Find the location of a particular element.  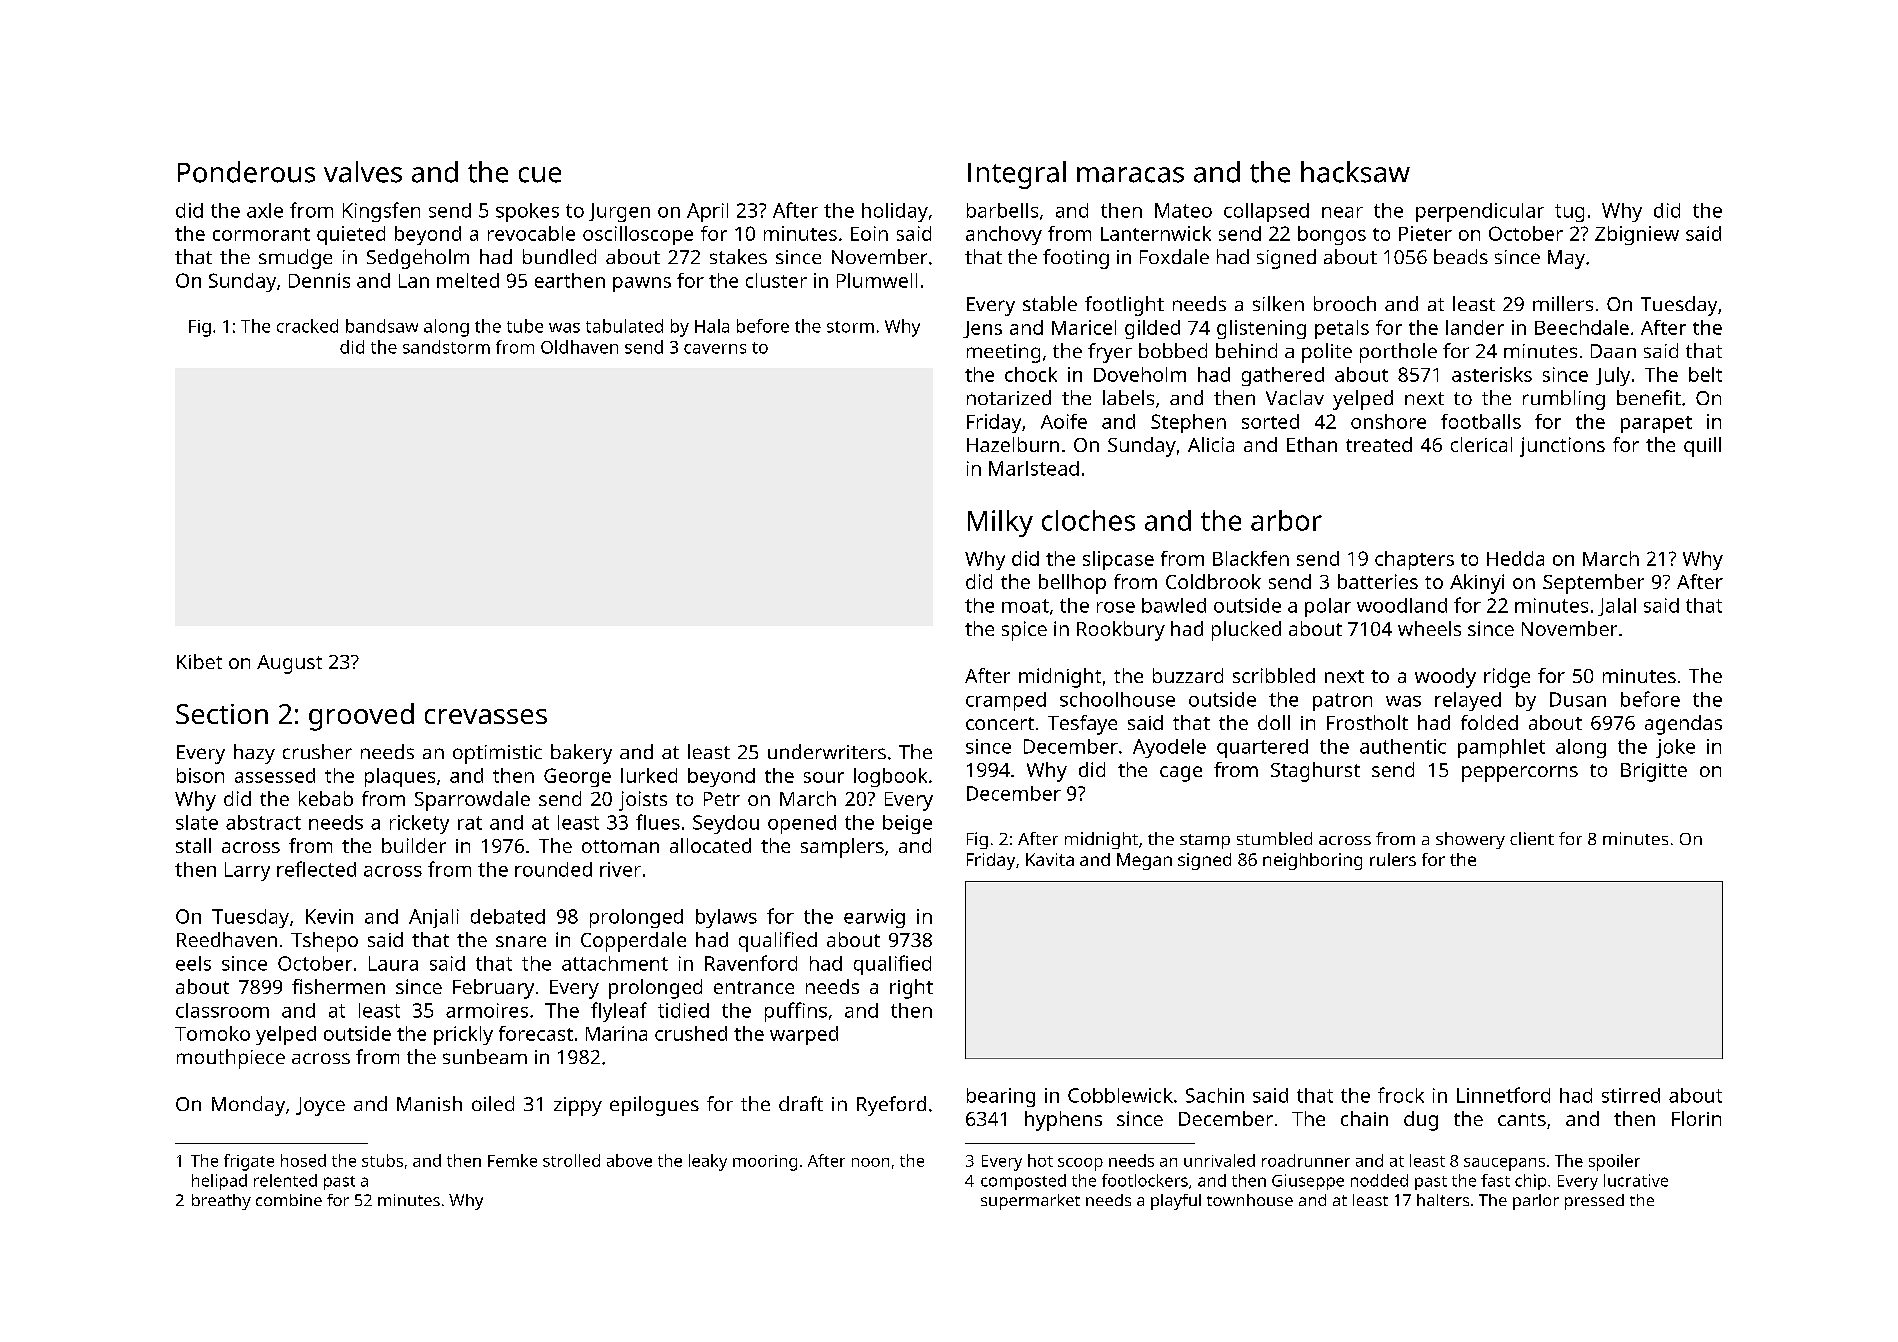

hacksaw is located at coordinates (1355, 172).
